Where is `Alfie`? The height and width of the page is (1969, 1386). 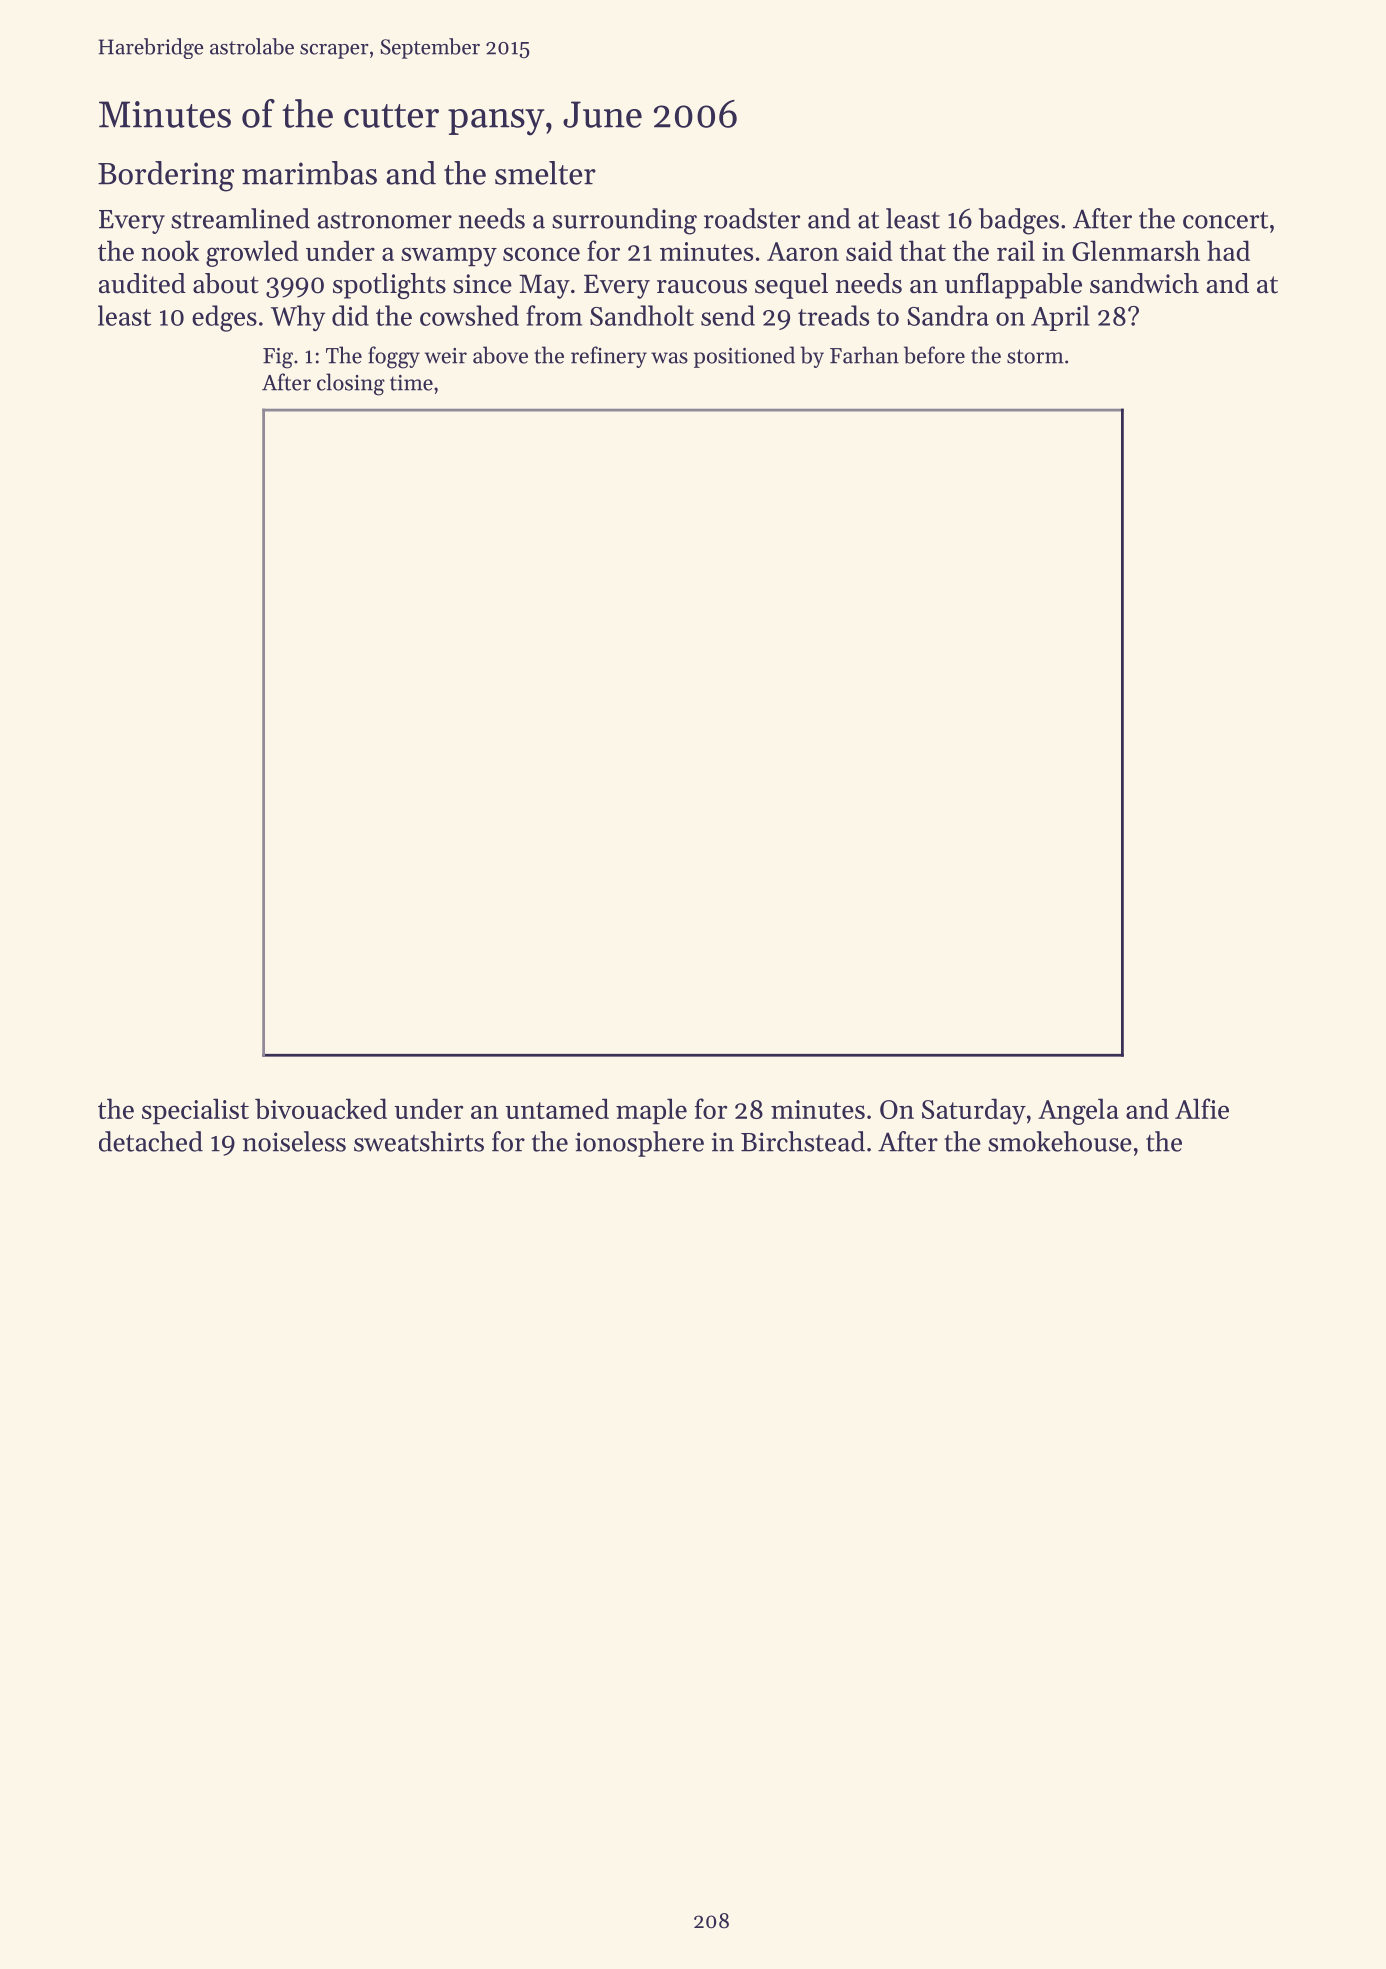
Alfie is located at coordinates (1202, 1108).
